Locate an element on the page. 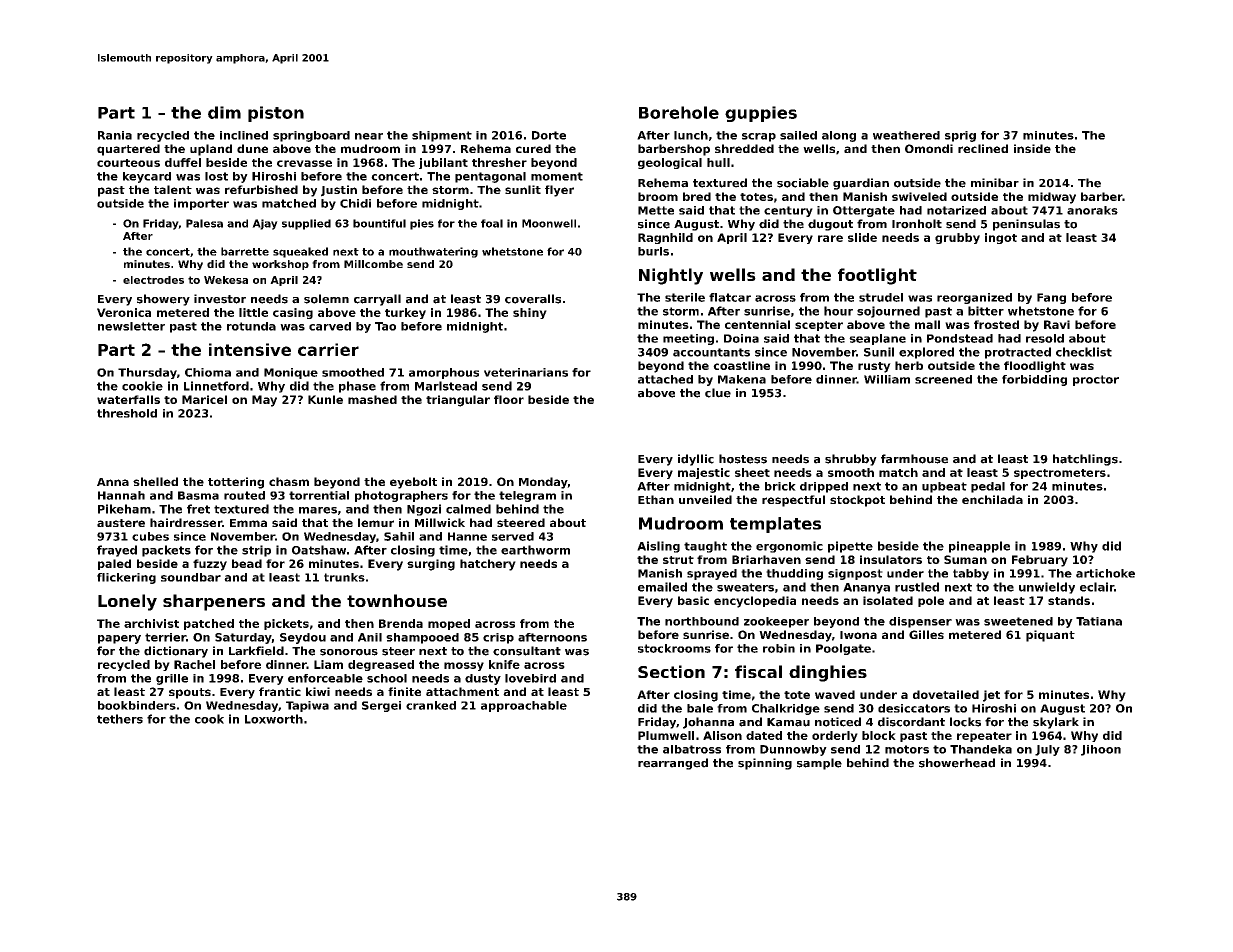 The image size is (1233, 952). Omondi is located at coordinates (929, 148).
